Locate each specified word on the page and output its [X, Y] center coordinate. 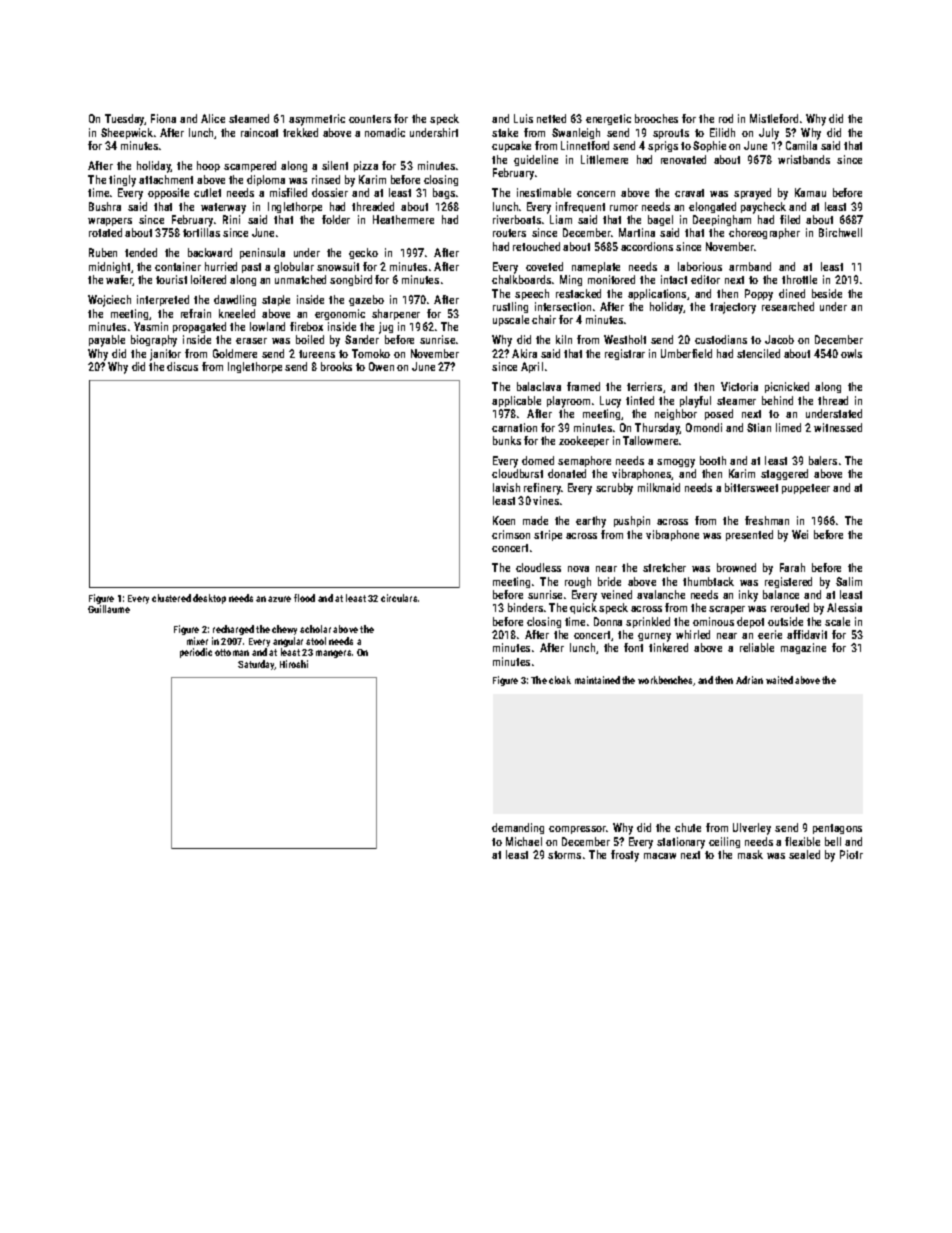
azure [279, 599]
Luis [523, 118]
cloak [560, 680]
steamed [249, 118]
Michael [524, 841]
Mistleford [774, 118]
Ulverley [752, 829]
